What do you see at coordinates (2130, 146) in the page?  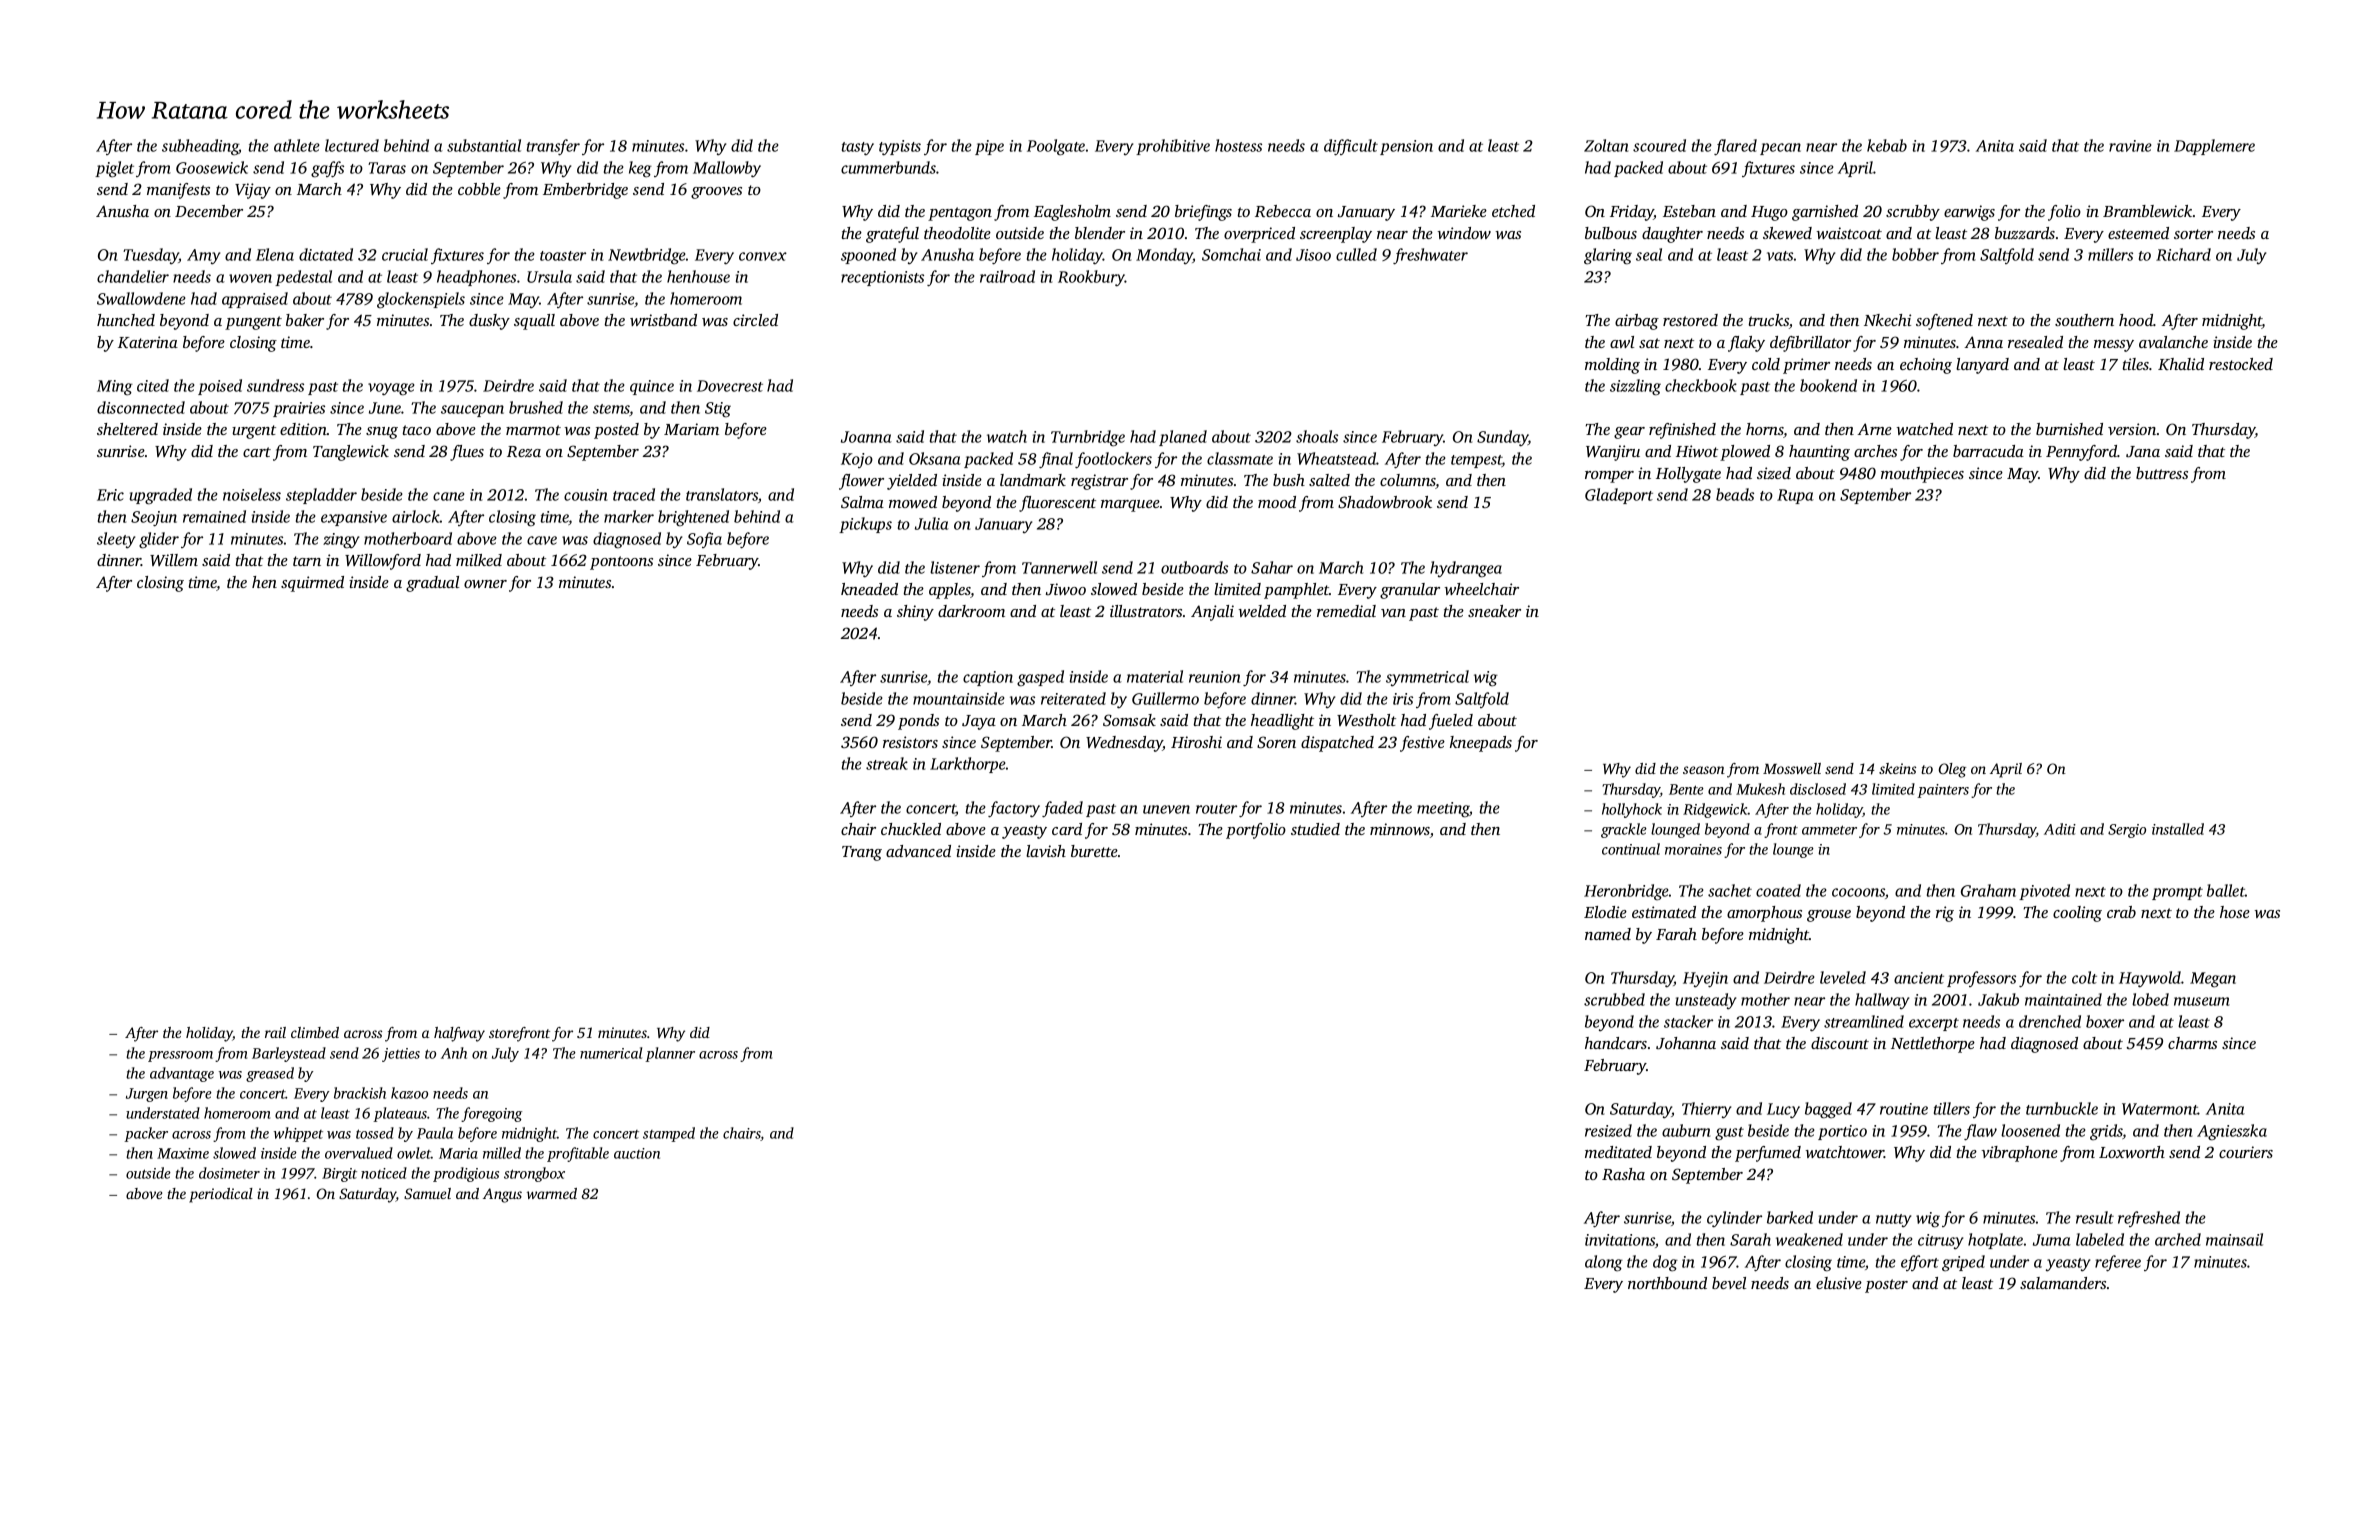 I see `ravine` at bounding box center [2130, 146].
